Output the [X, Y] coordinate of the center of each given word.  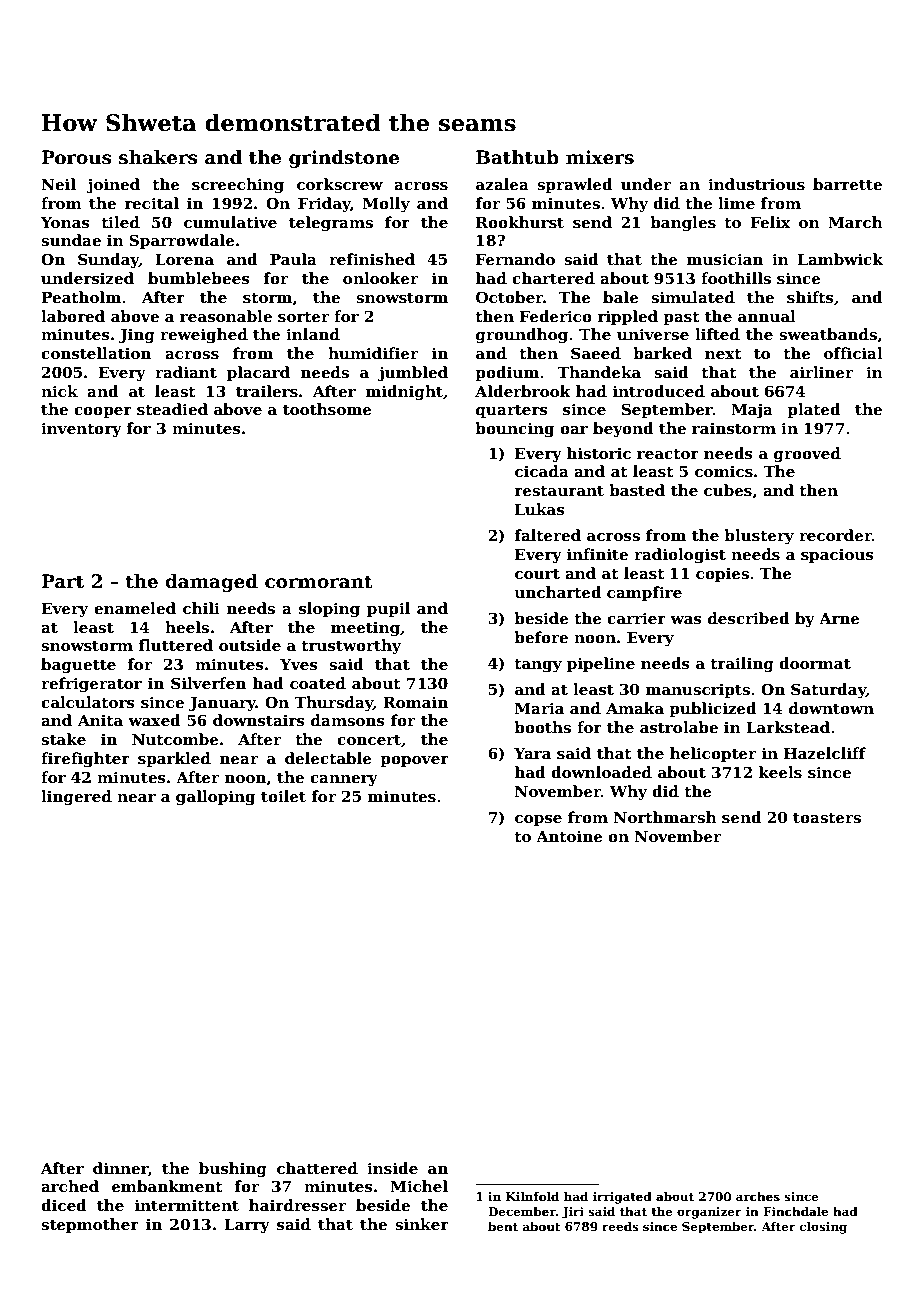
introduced [659, 391]
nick [59, 391]
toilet [283, 796]
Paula [293, 259]
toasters [827, 818]
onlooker [380, 278]
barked [662, 353]
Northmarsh [665, 817]
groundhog [522, 336]
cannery [344, 781]
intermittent [187, 1205]
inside [392, 1168]
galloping [216, 798]
